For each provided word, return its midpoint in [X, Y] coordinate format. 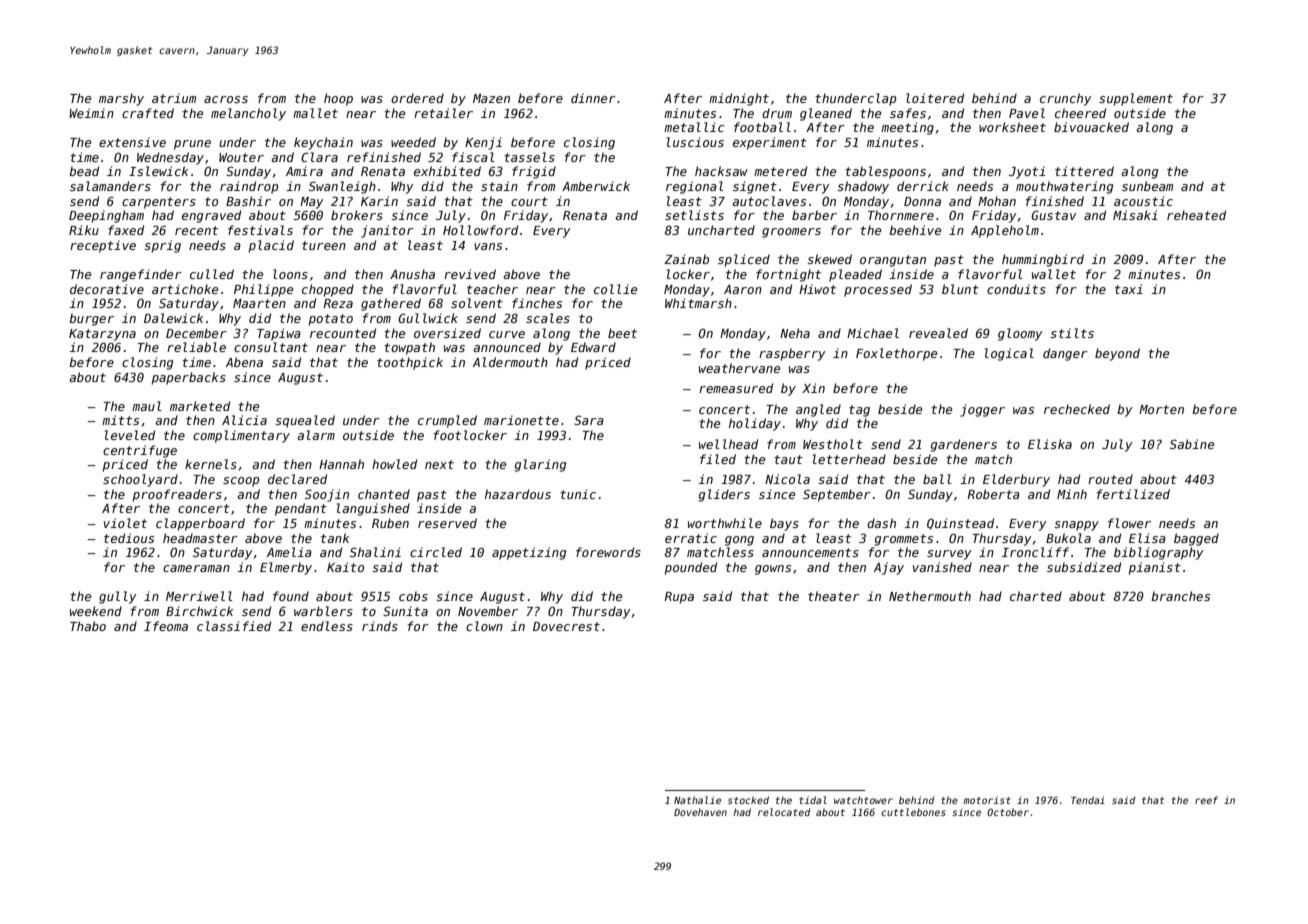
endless [327, 626]
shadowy [863, 187]
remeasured [736, 388]
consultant [271, 347]
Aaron [743, 289]
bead [84, 171]
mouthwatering [1064, 187]
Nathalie [697, 800]
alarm [316, 435]
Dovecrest [566, 626]
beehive [915, 230]
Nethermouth [930, 596]
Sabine [1192, 444]
